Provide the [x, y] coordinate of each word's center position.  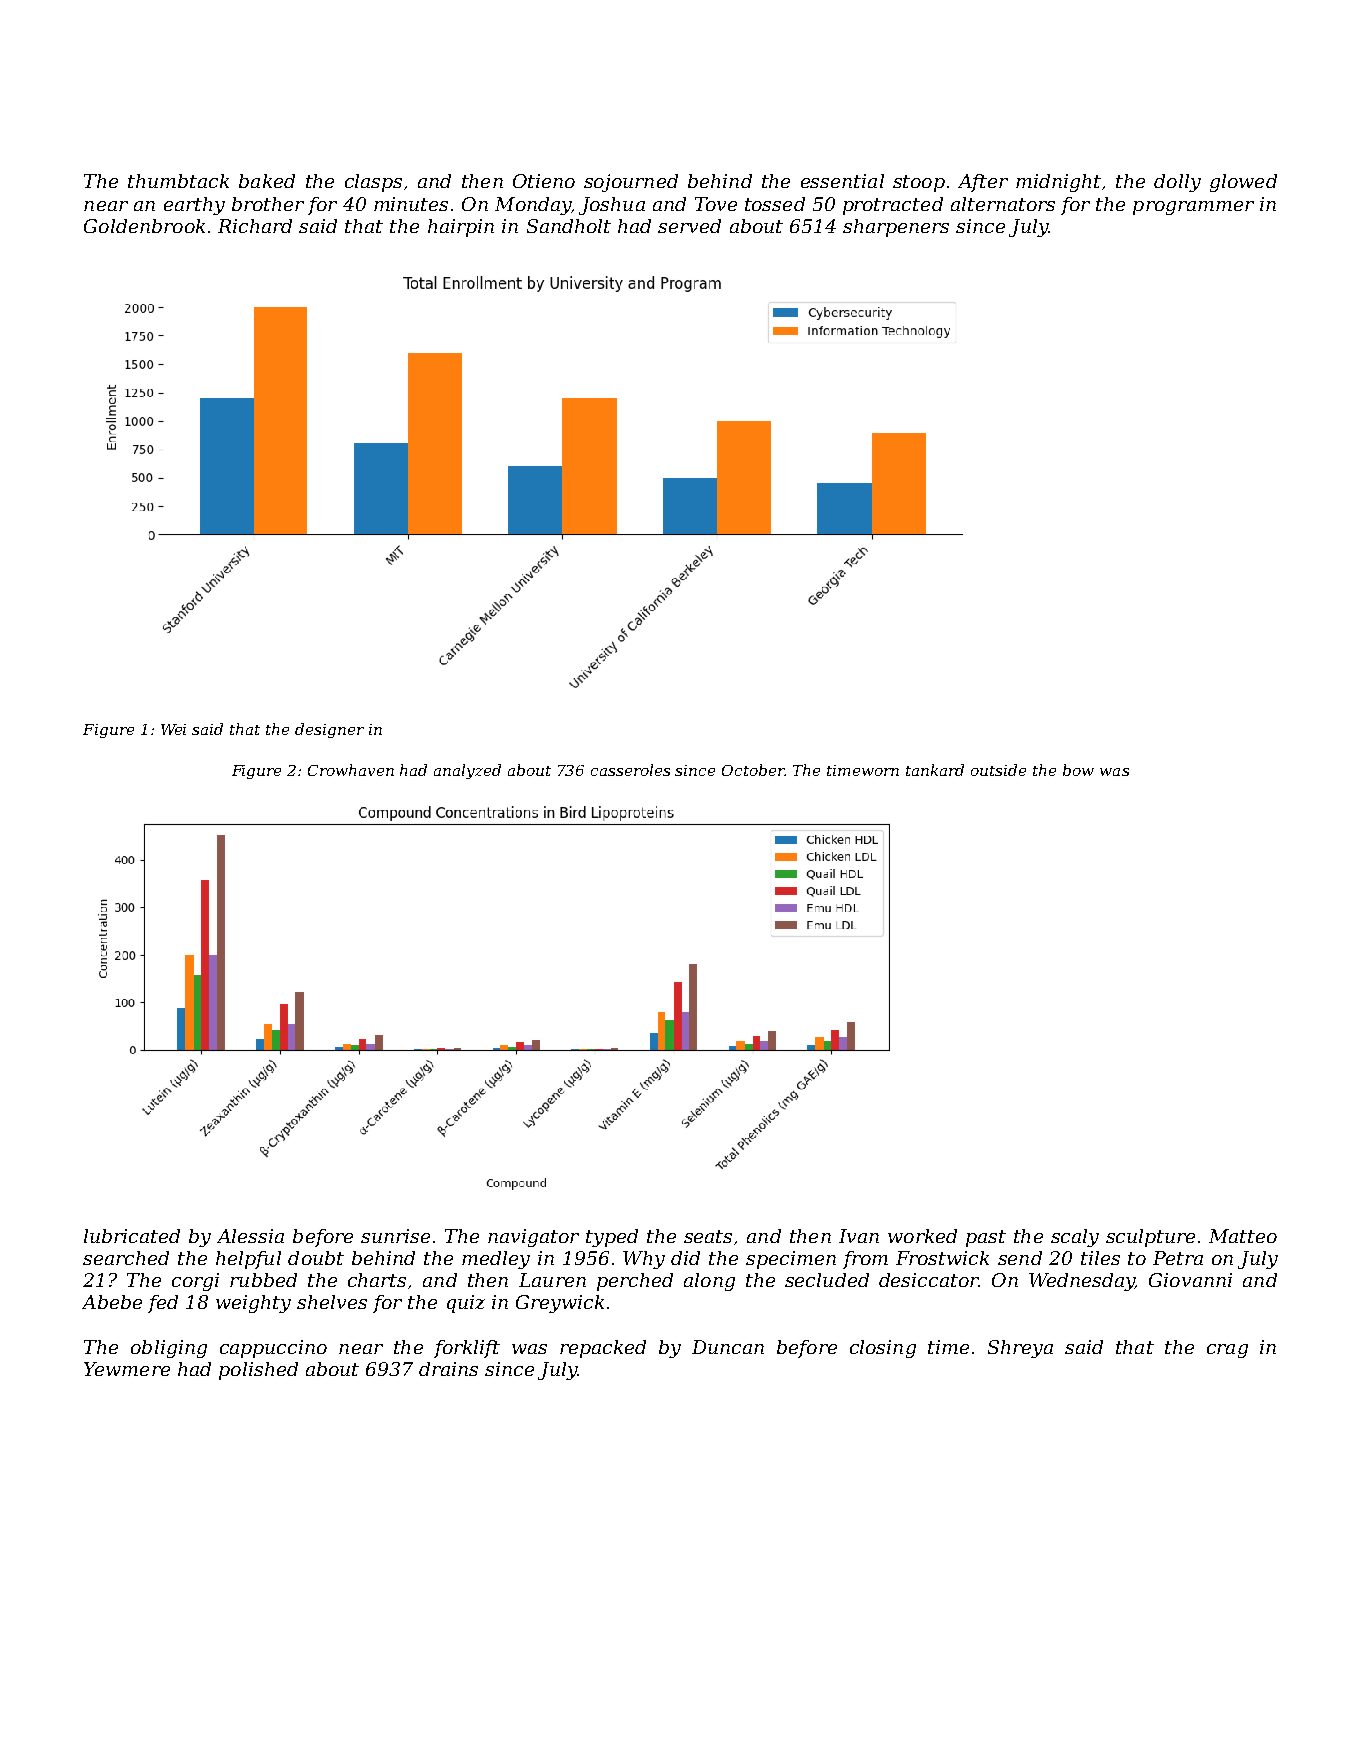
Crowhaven [351, 770]
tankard [935, 770]
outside [998, 770]
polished [258, 1371]
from [865, 1260]
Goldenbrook [144, 226]
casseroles [630, 770]
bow [1078, 770]
